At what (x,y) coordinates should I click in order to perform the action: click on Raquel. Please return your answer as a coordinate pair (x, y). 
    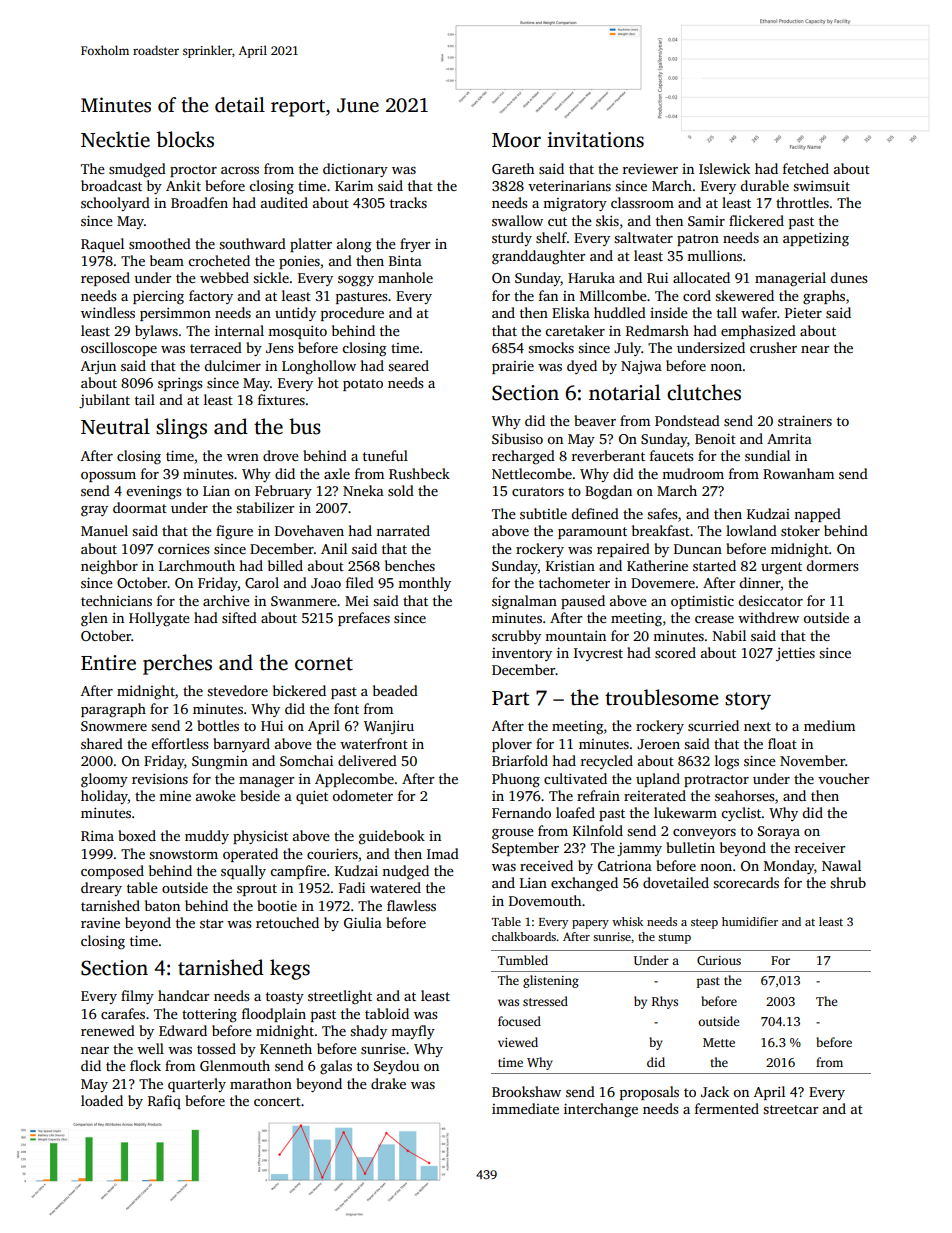
    Looking at the image, I should click on (102, 245).
